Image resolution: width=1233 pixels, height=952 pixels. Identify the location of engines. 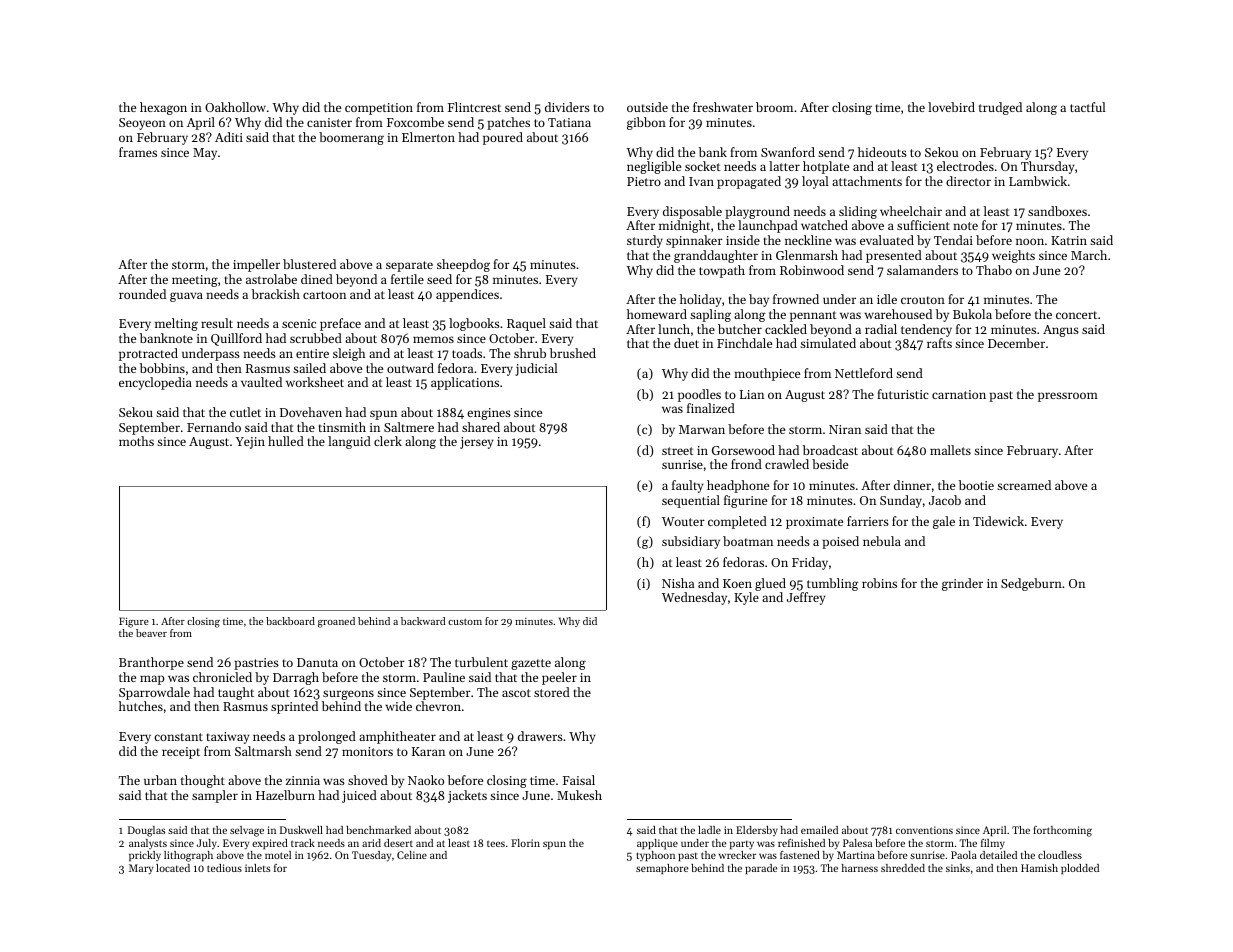
(489, 414).
